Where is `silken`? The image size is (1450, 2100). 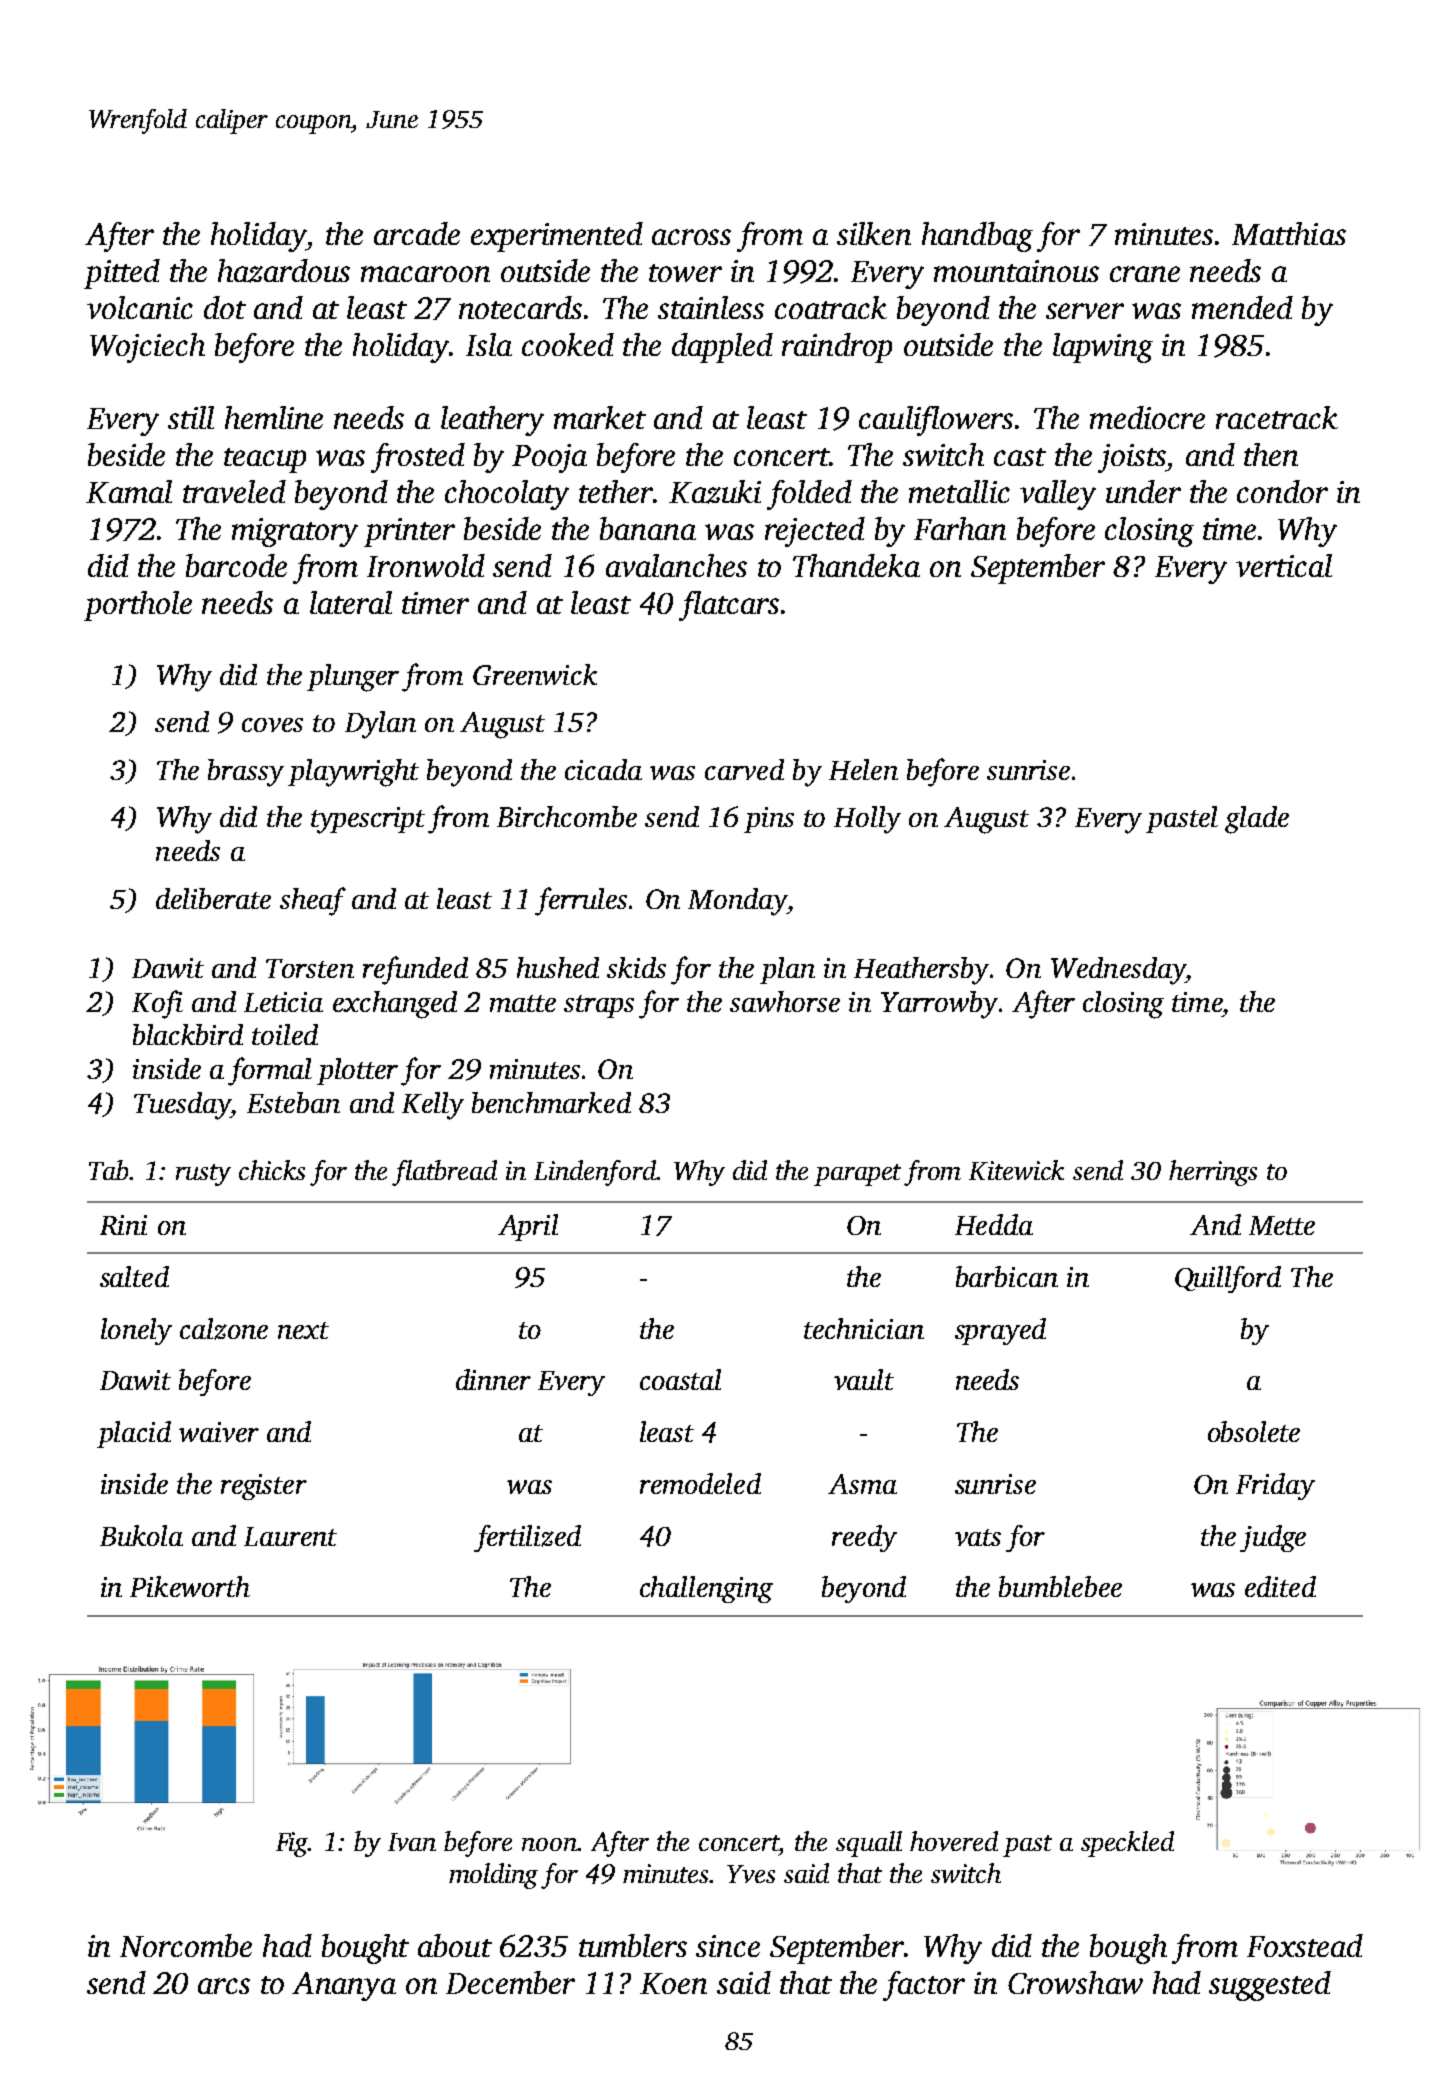 silken is located at coordinates (874, 233).
